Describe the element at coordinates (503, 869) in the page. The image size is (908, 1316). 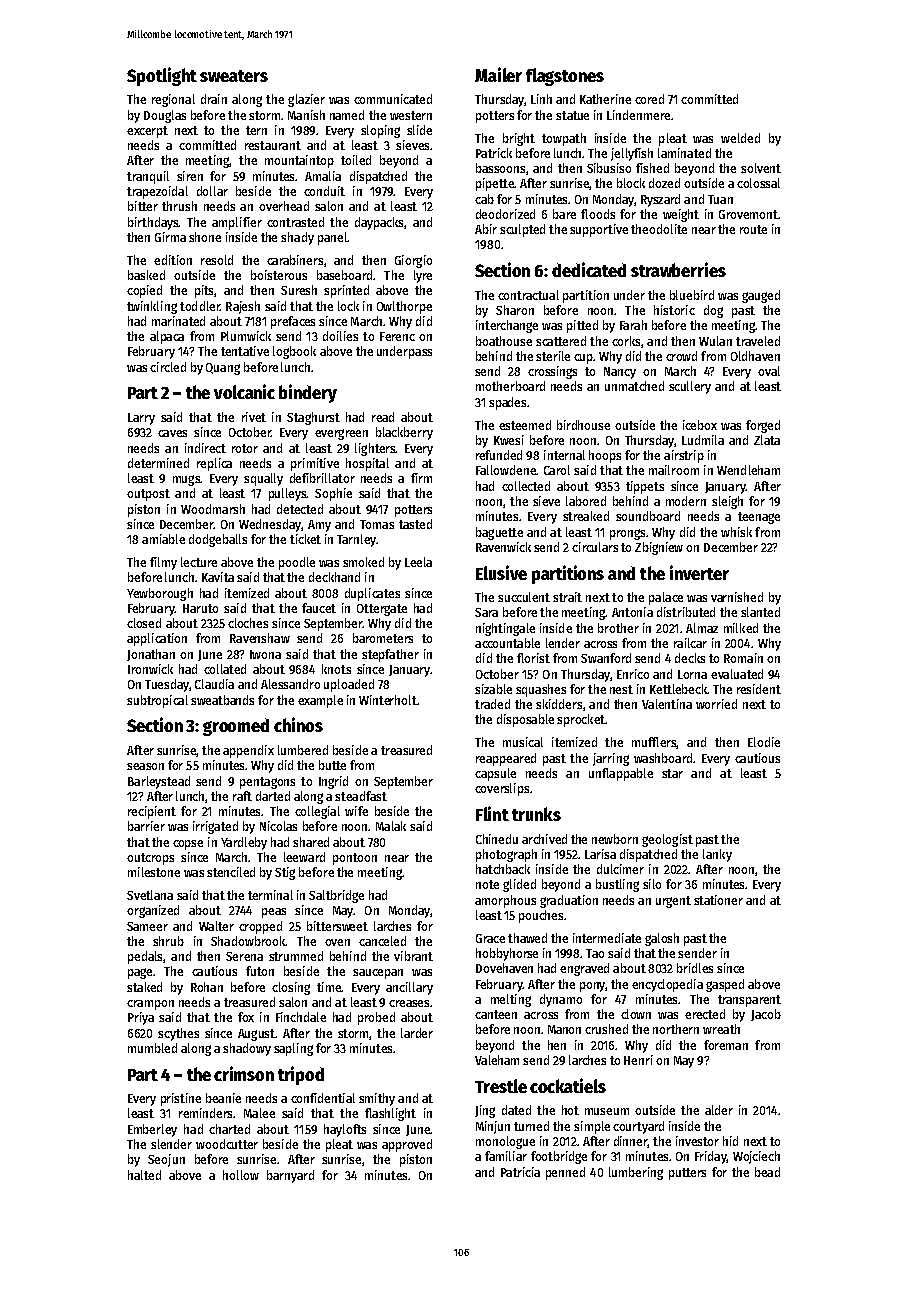
I see `hatchback` at that location.
